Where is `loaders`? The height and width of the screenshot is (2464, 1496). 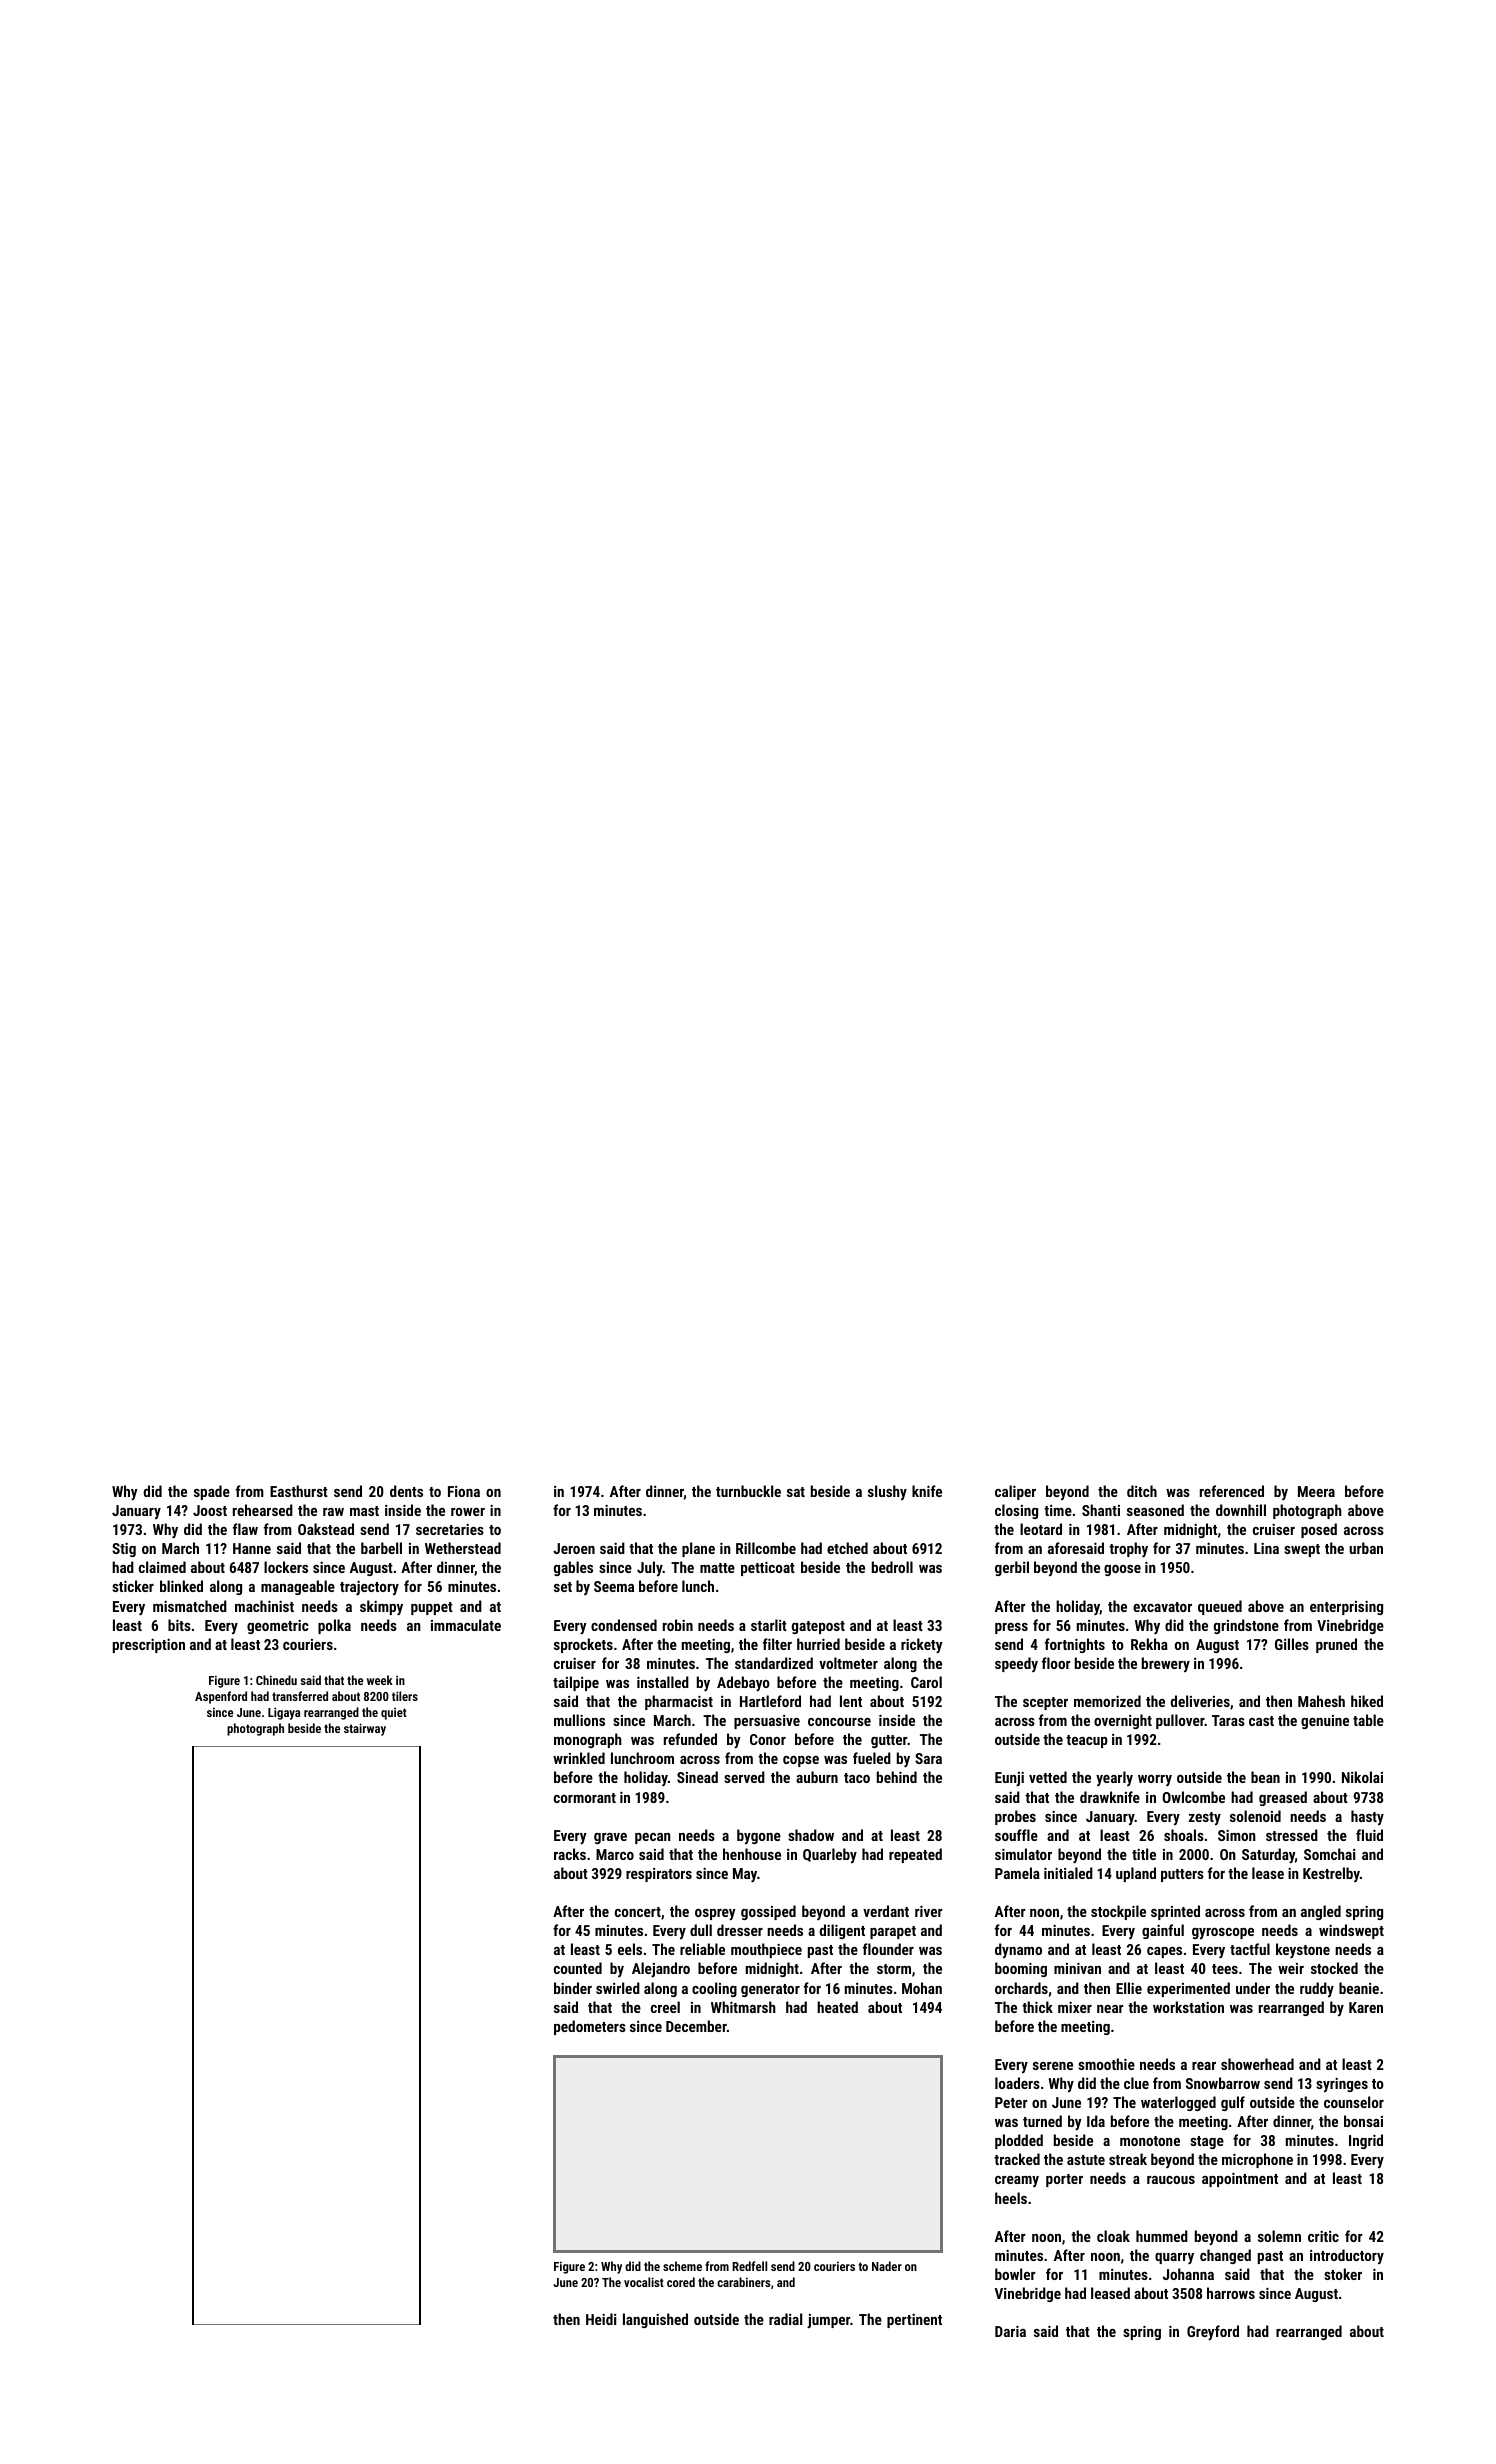
loaders is located at coordinates (1017, 2083).
